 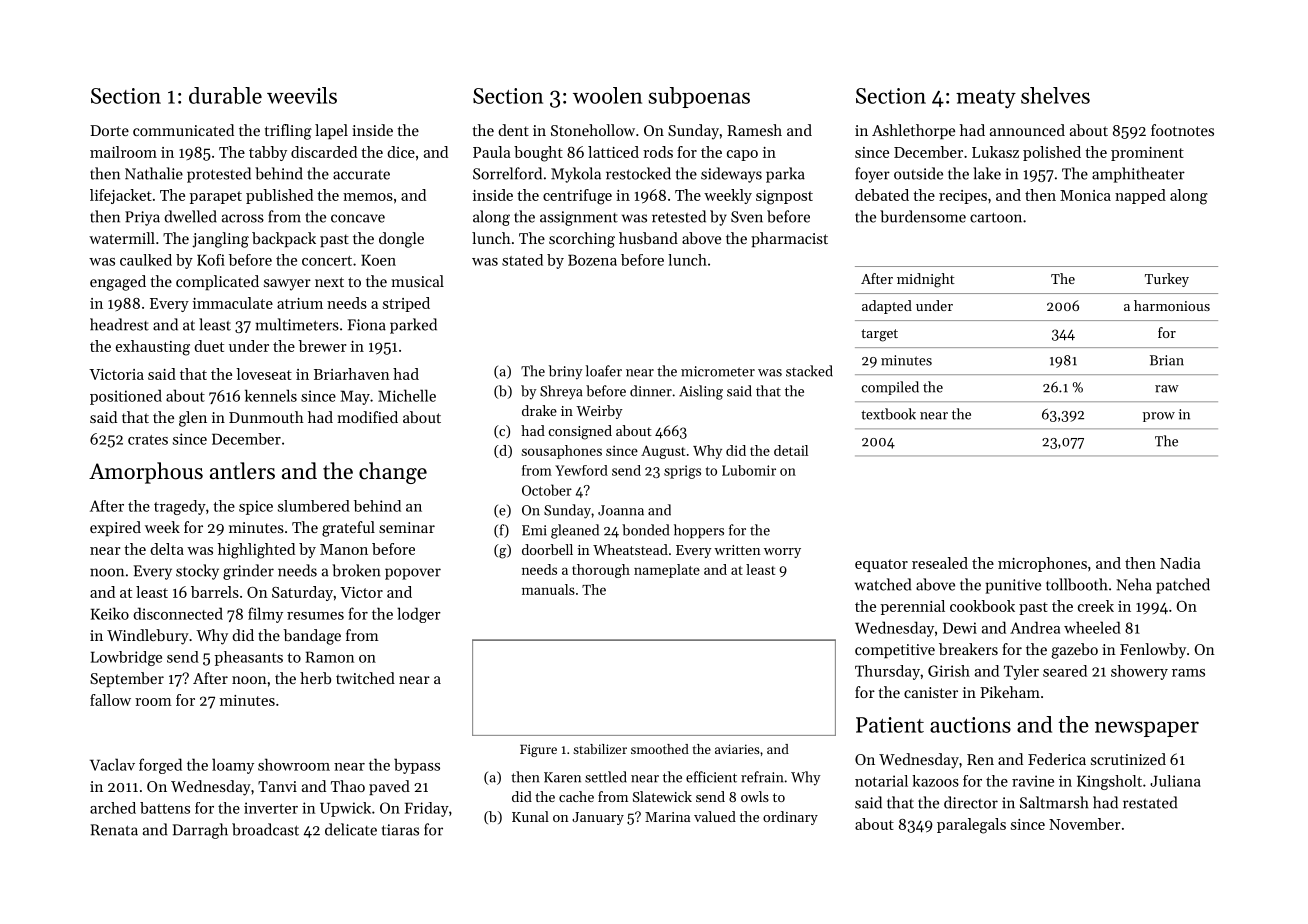 I want to click on durable, so click(x=225, y=95).
